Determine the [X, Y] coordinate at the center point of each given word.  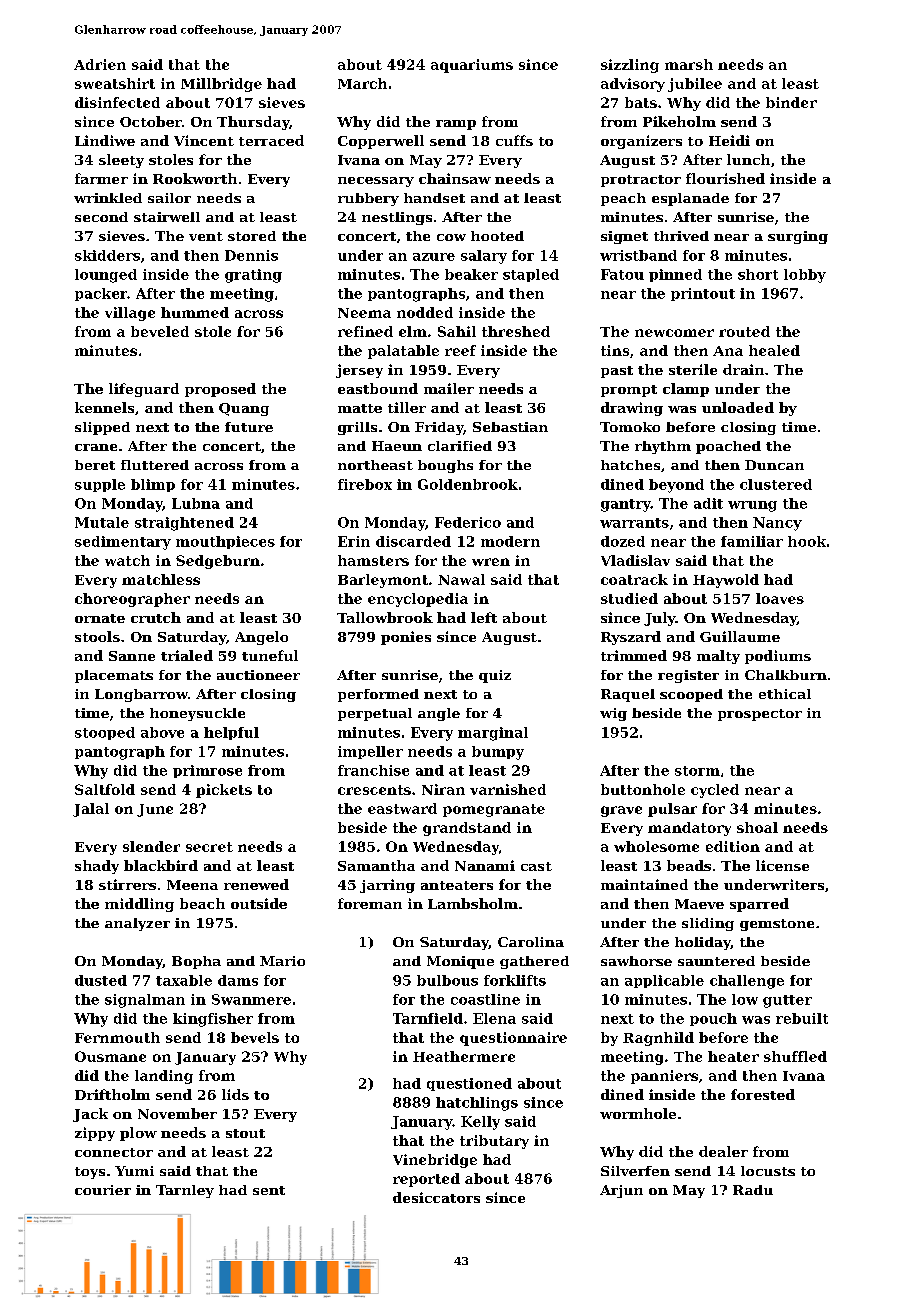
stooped [105, 733]
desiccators [436, 1197]
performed [378, 695]
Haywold [726, 581]
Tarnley [185, 1191]
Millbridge [221, 85]
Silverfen [635, 1171]
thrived [681, 236]
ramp [456, 125]
